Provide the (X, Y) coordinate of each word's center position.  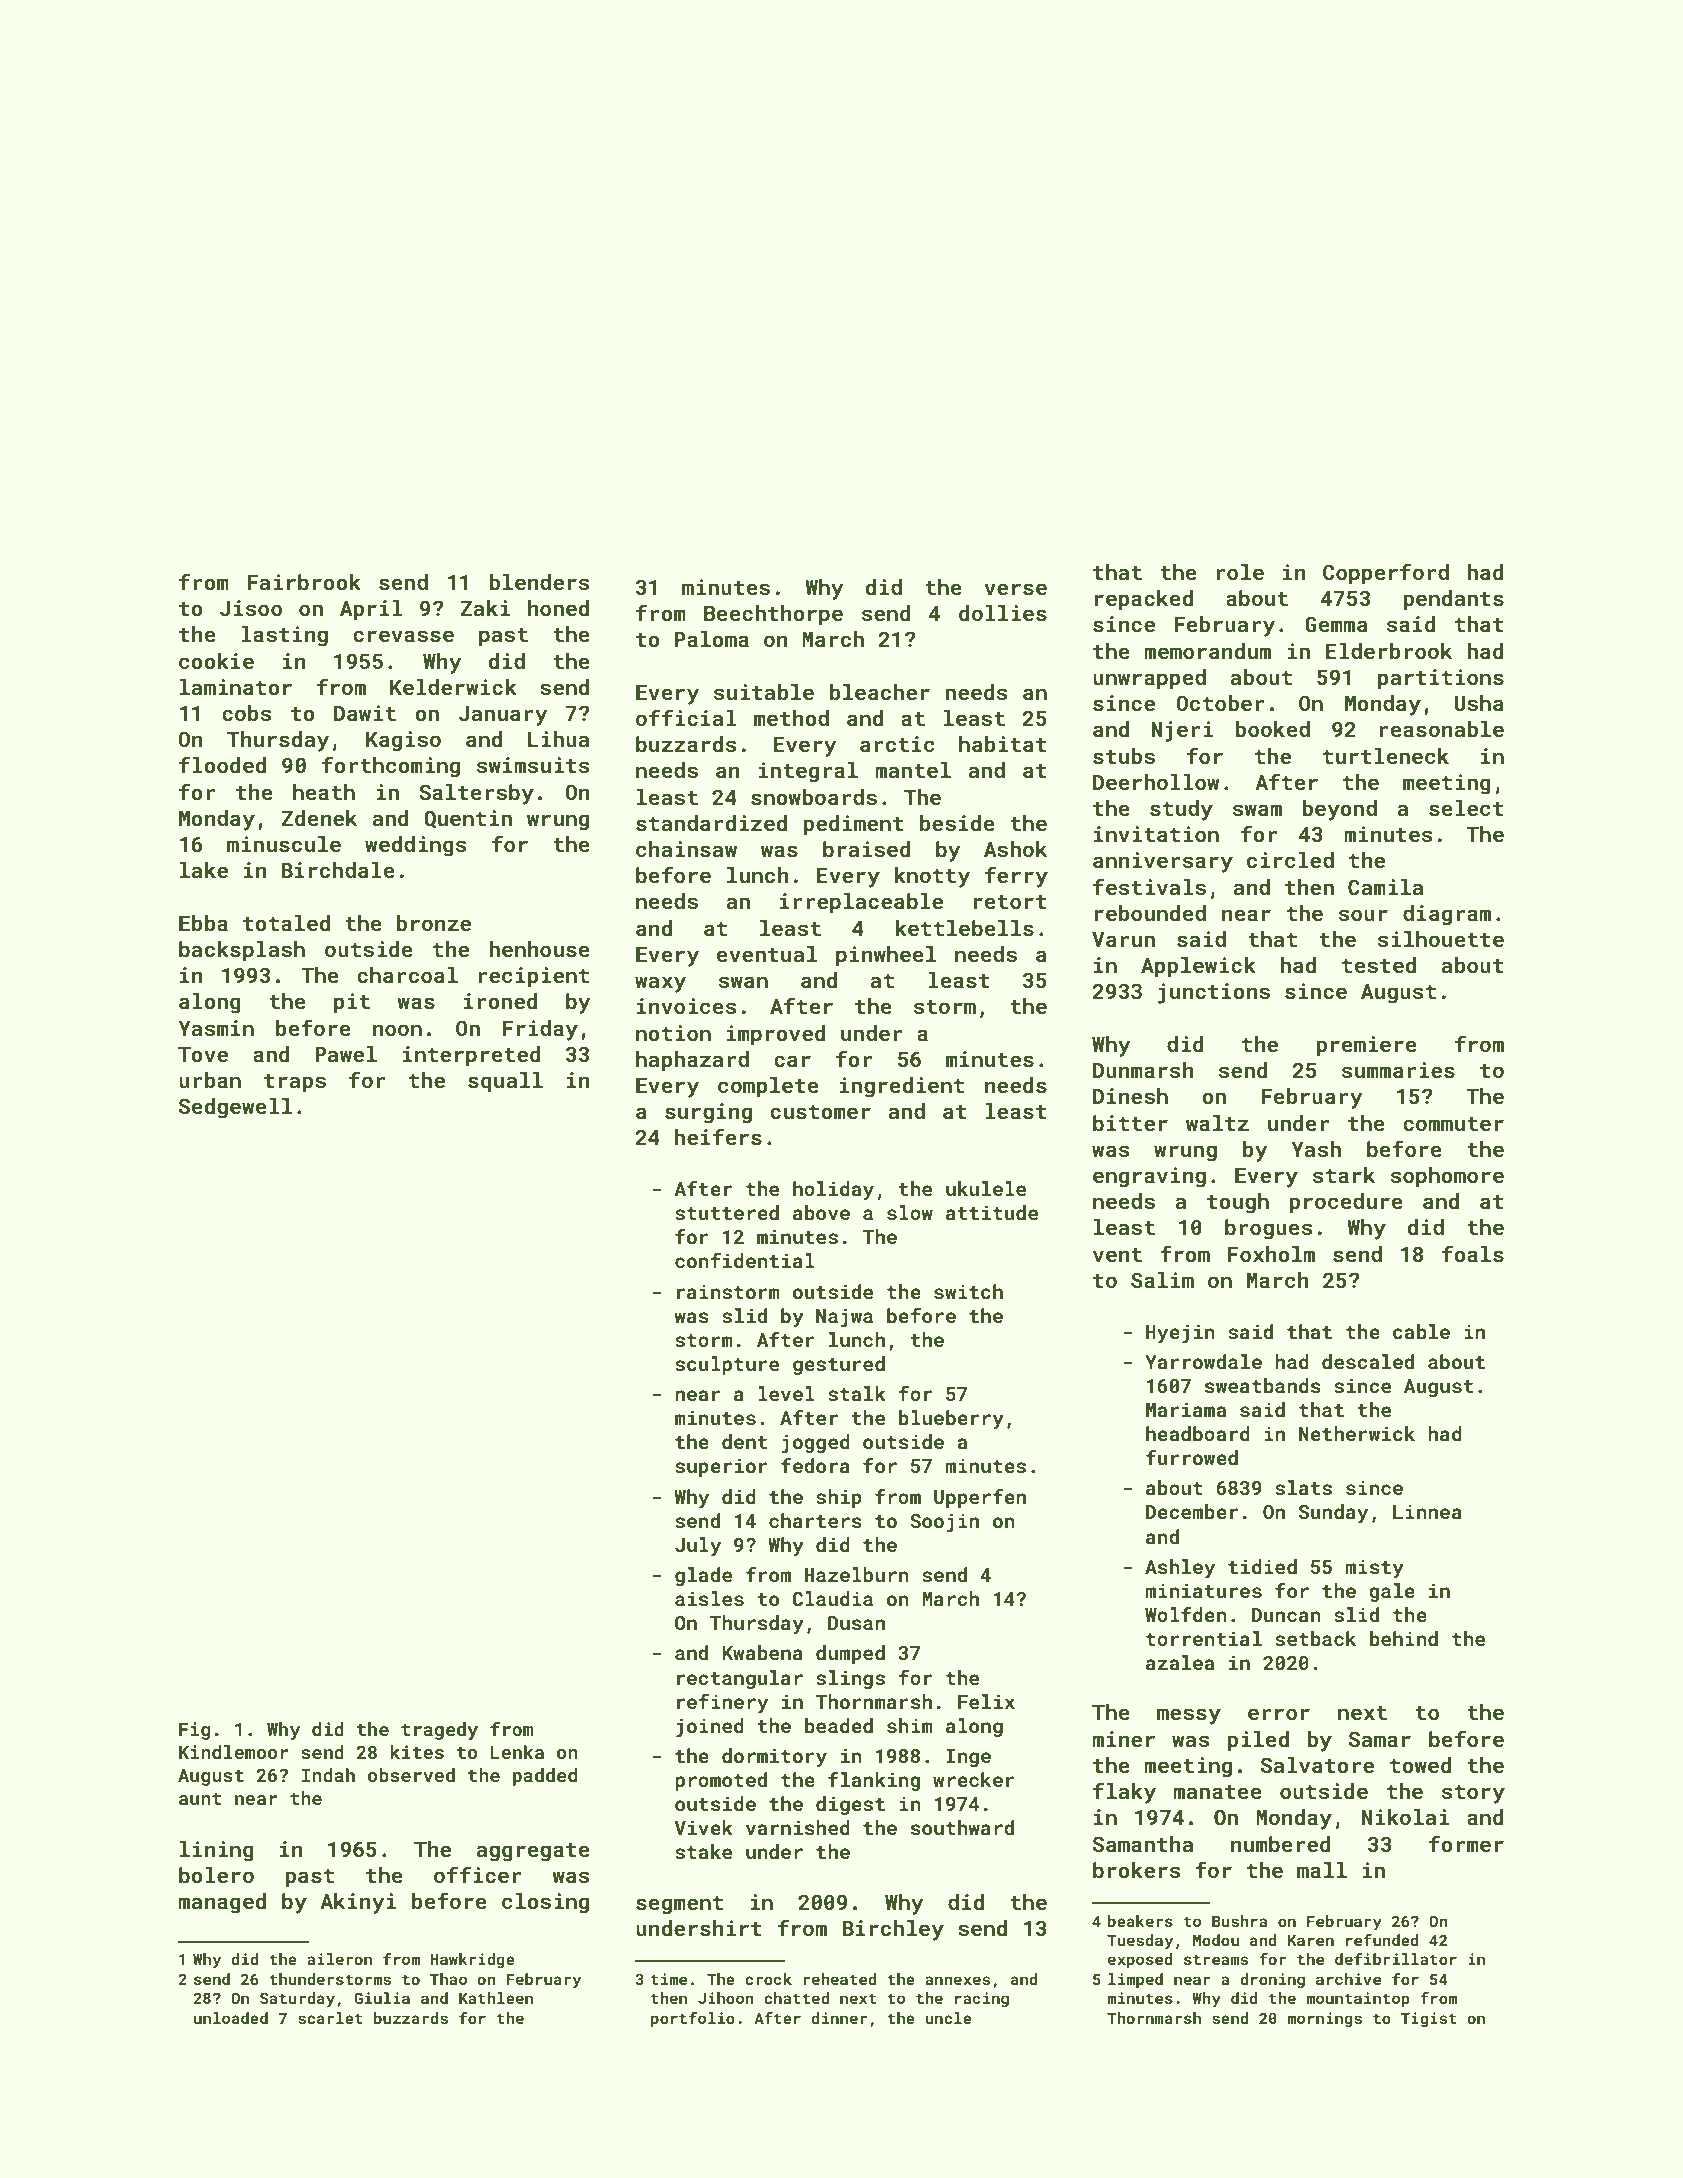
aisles (709, 1598)
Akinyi (358, 1903)
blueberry (951, 1419)
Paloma (712, 639)
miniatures (1203, 1590)
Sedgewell (235, 1108)
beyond (1340, 810)
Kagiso (403, 741)
